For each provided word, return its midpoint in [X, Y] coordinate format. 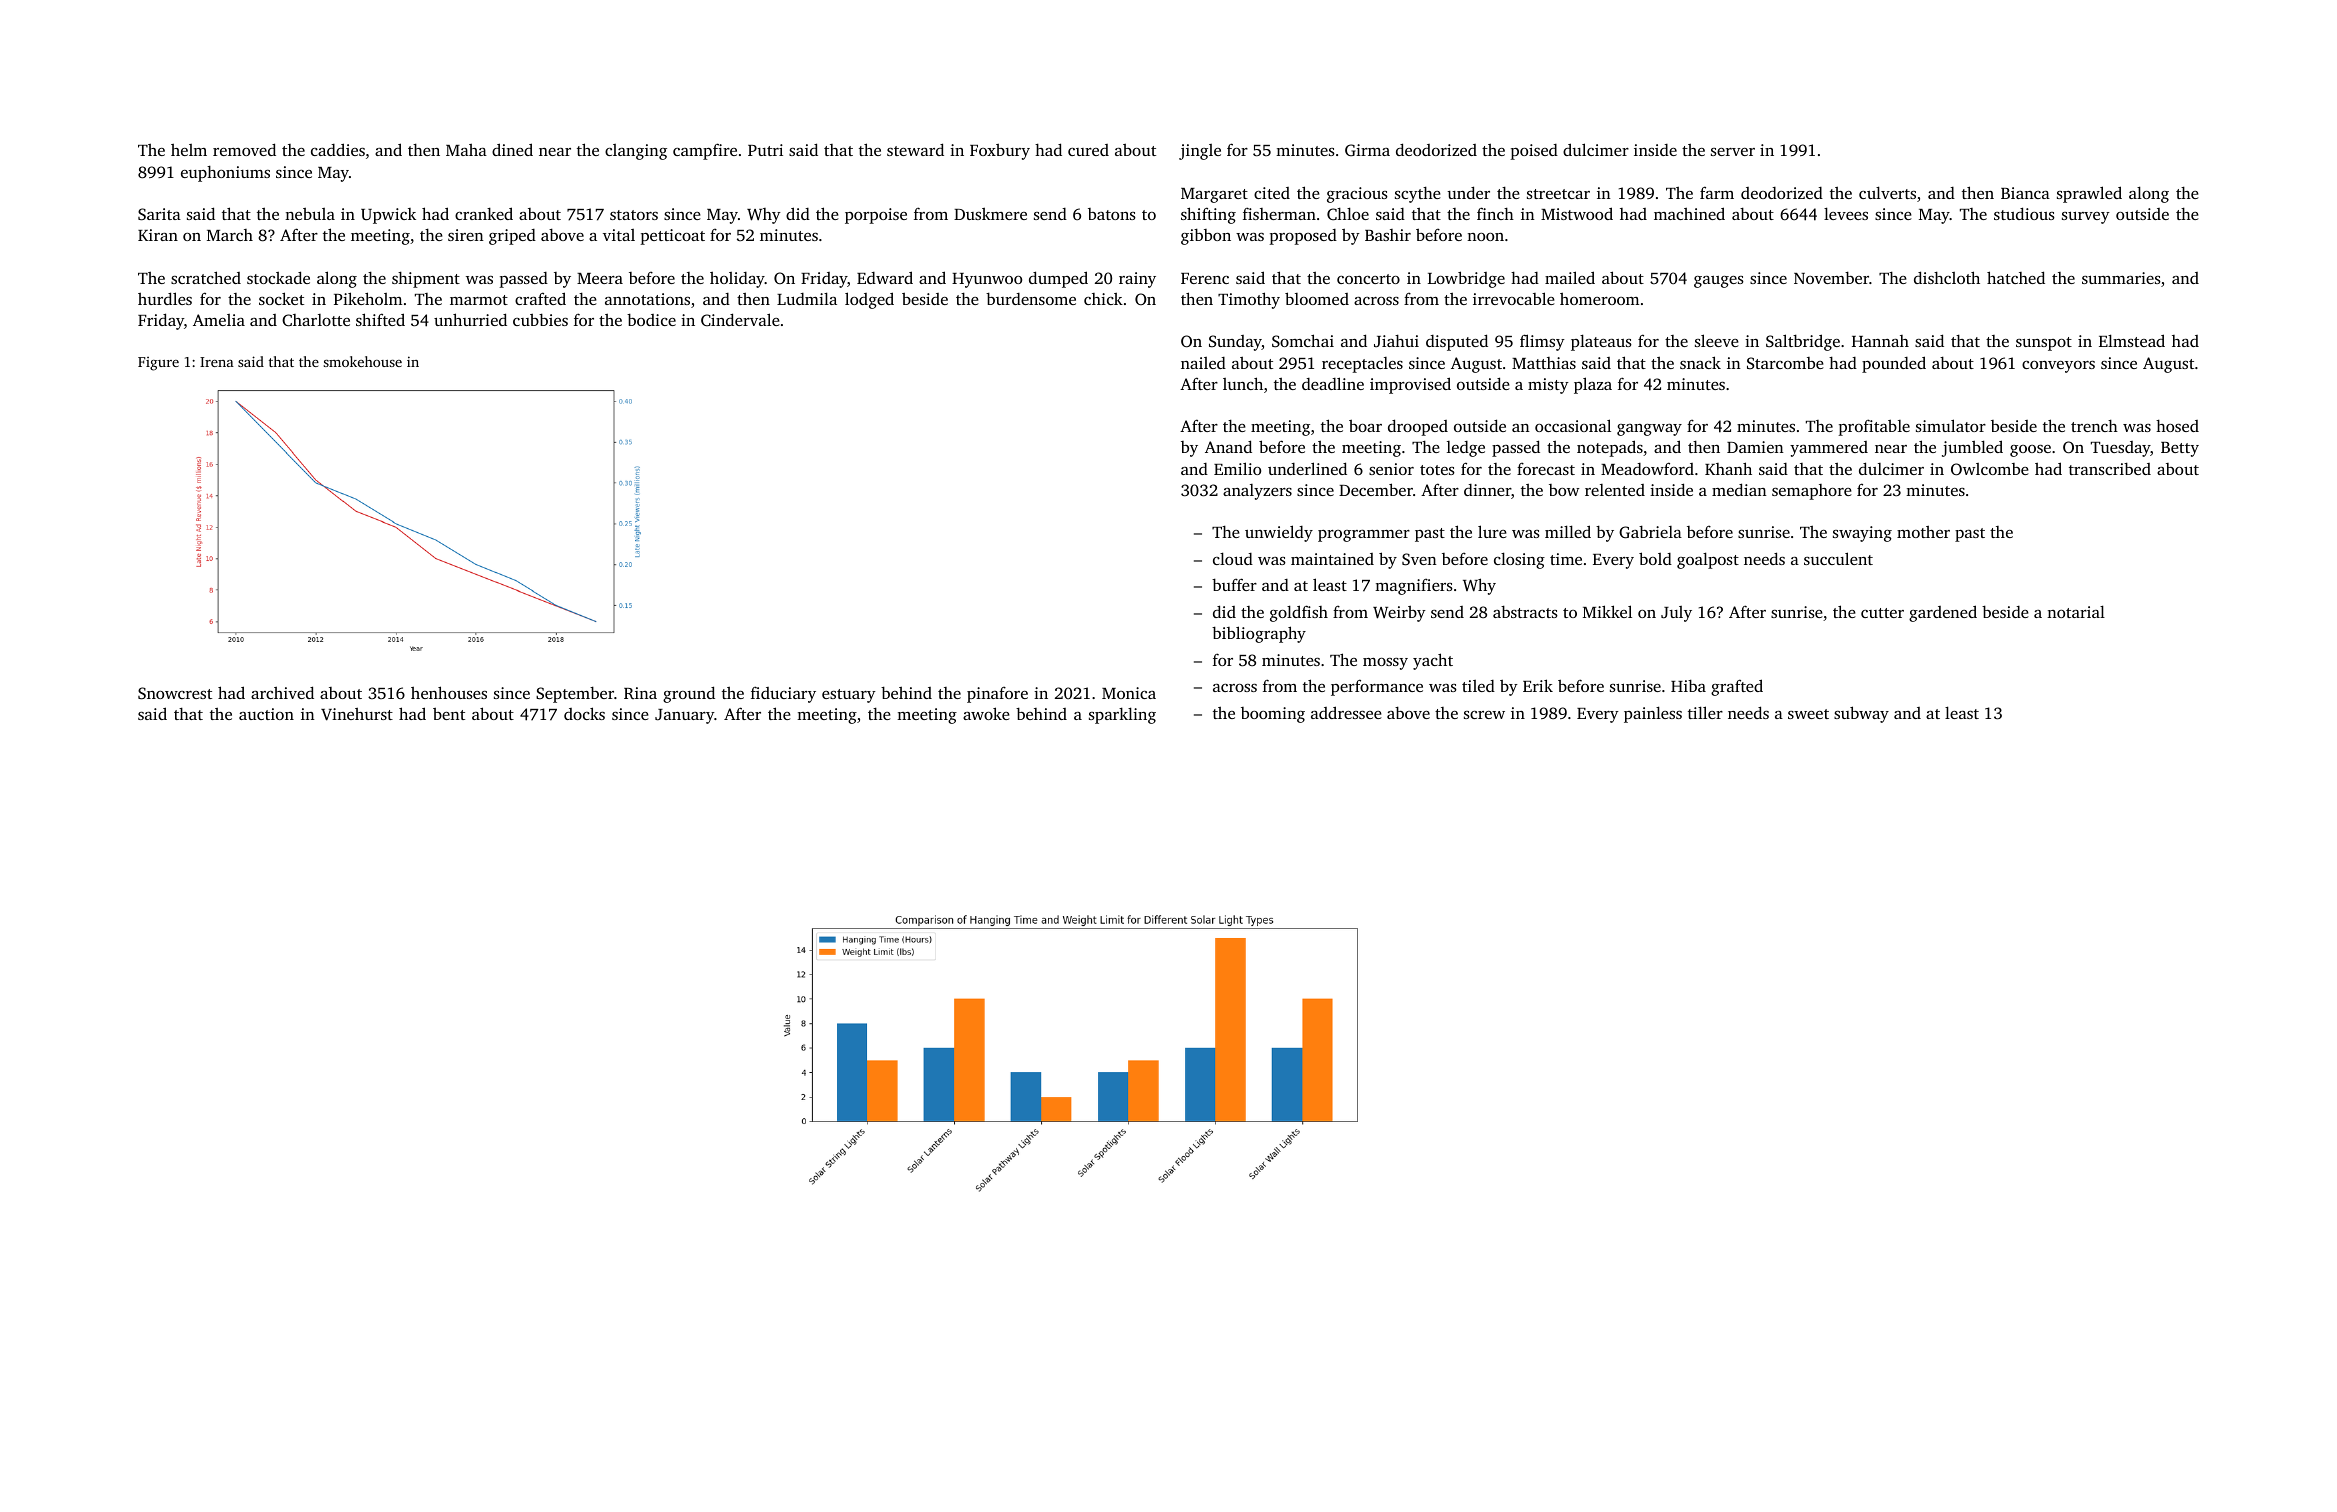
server [1733, 152]
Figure [158, 364]
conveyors [2058, 367]
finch [1495, 213]
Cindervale [740, 319]
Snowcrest [175, 693]
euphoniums [225, 174]
